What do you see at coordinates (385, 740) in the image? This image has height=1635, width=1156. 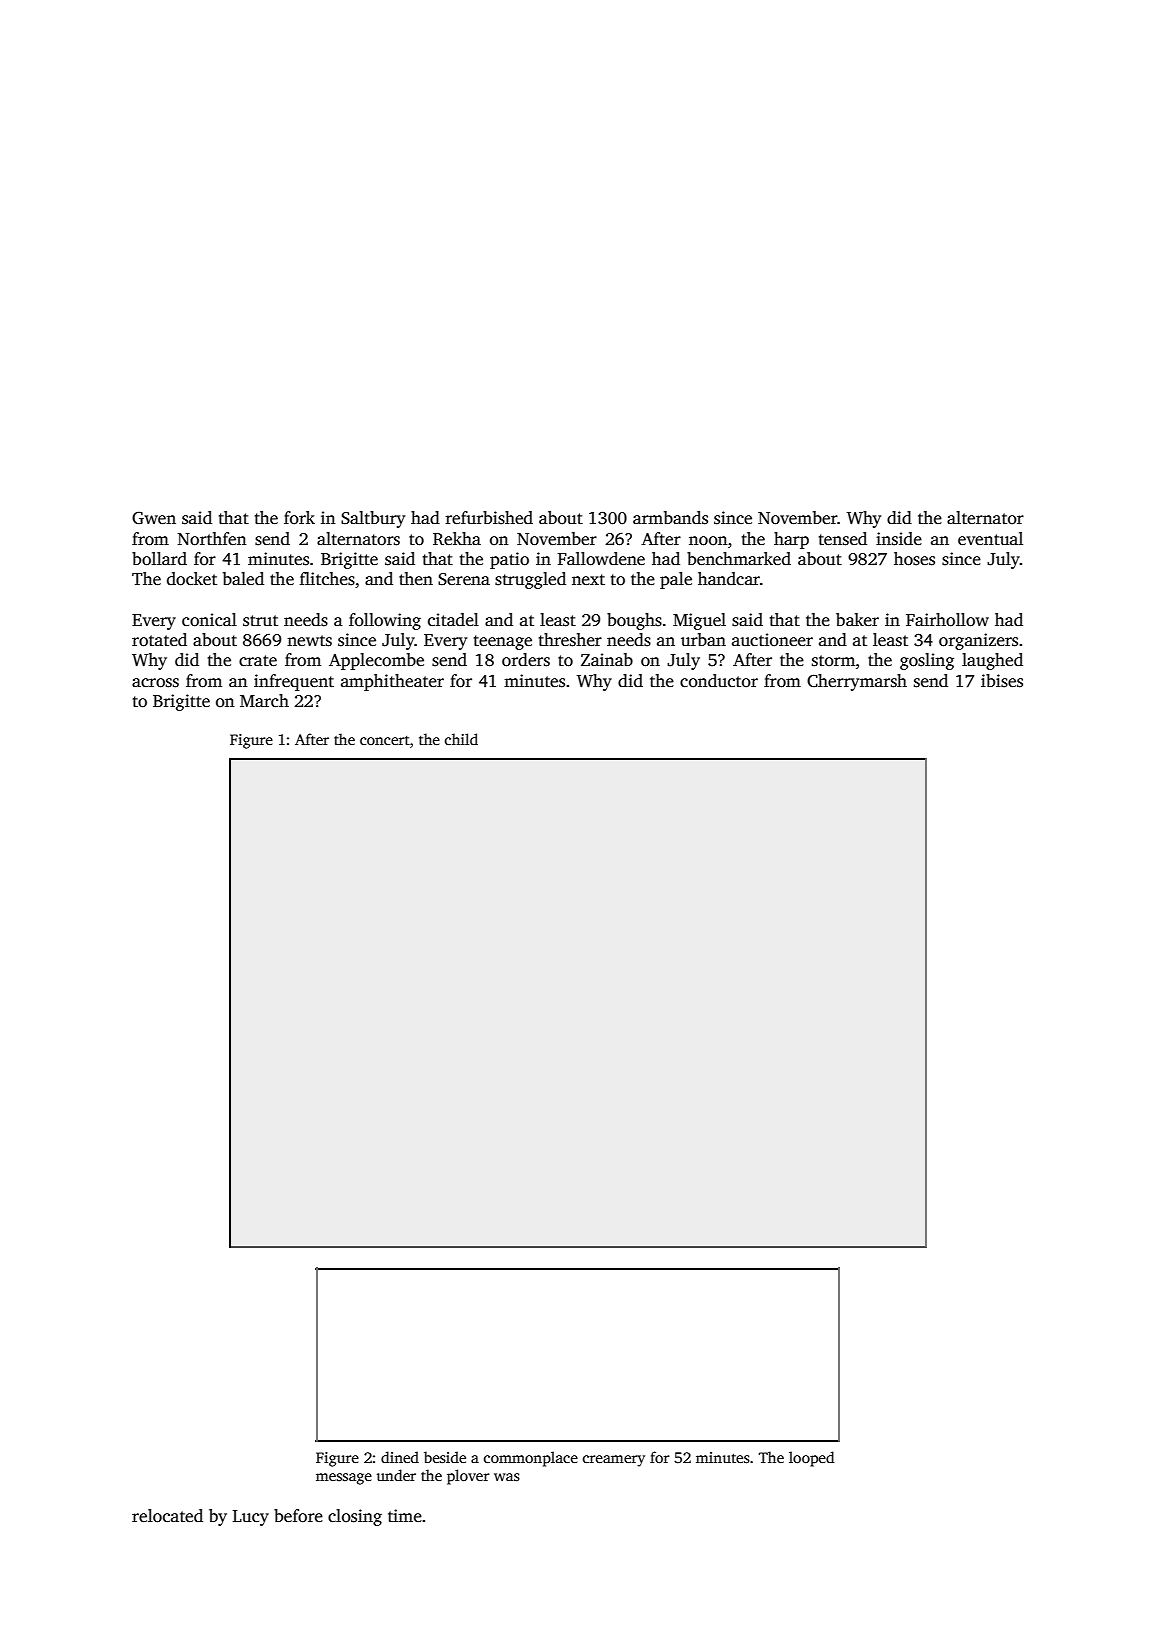 I see `concert` at bounding box center [385, 740].
